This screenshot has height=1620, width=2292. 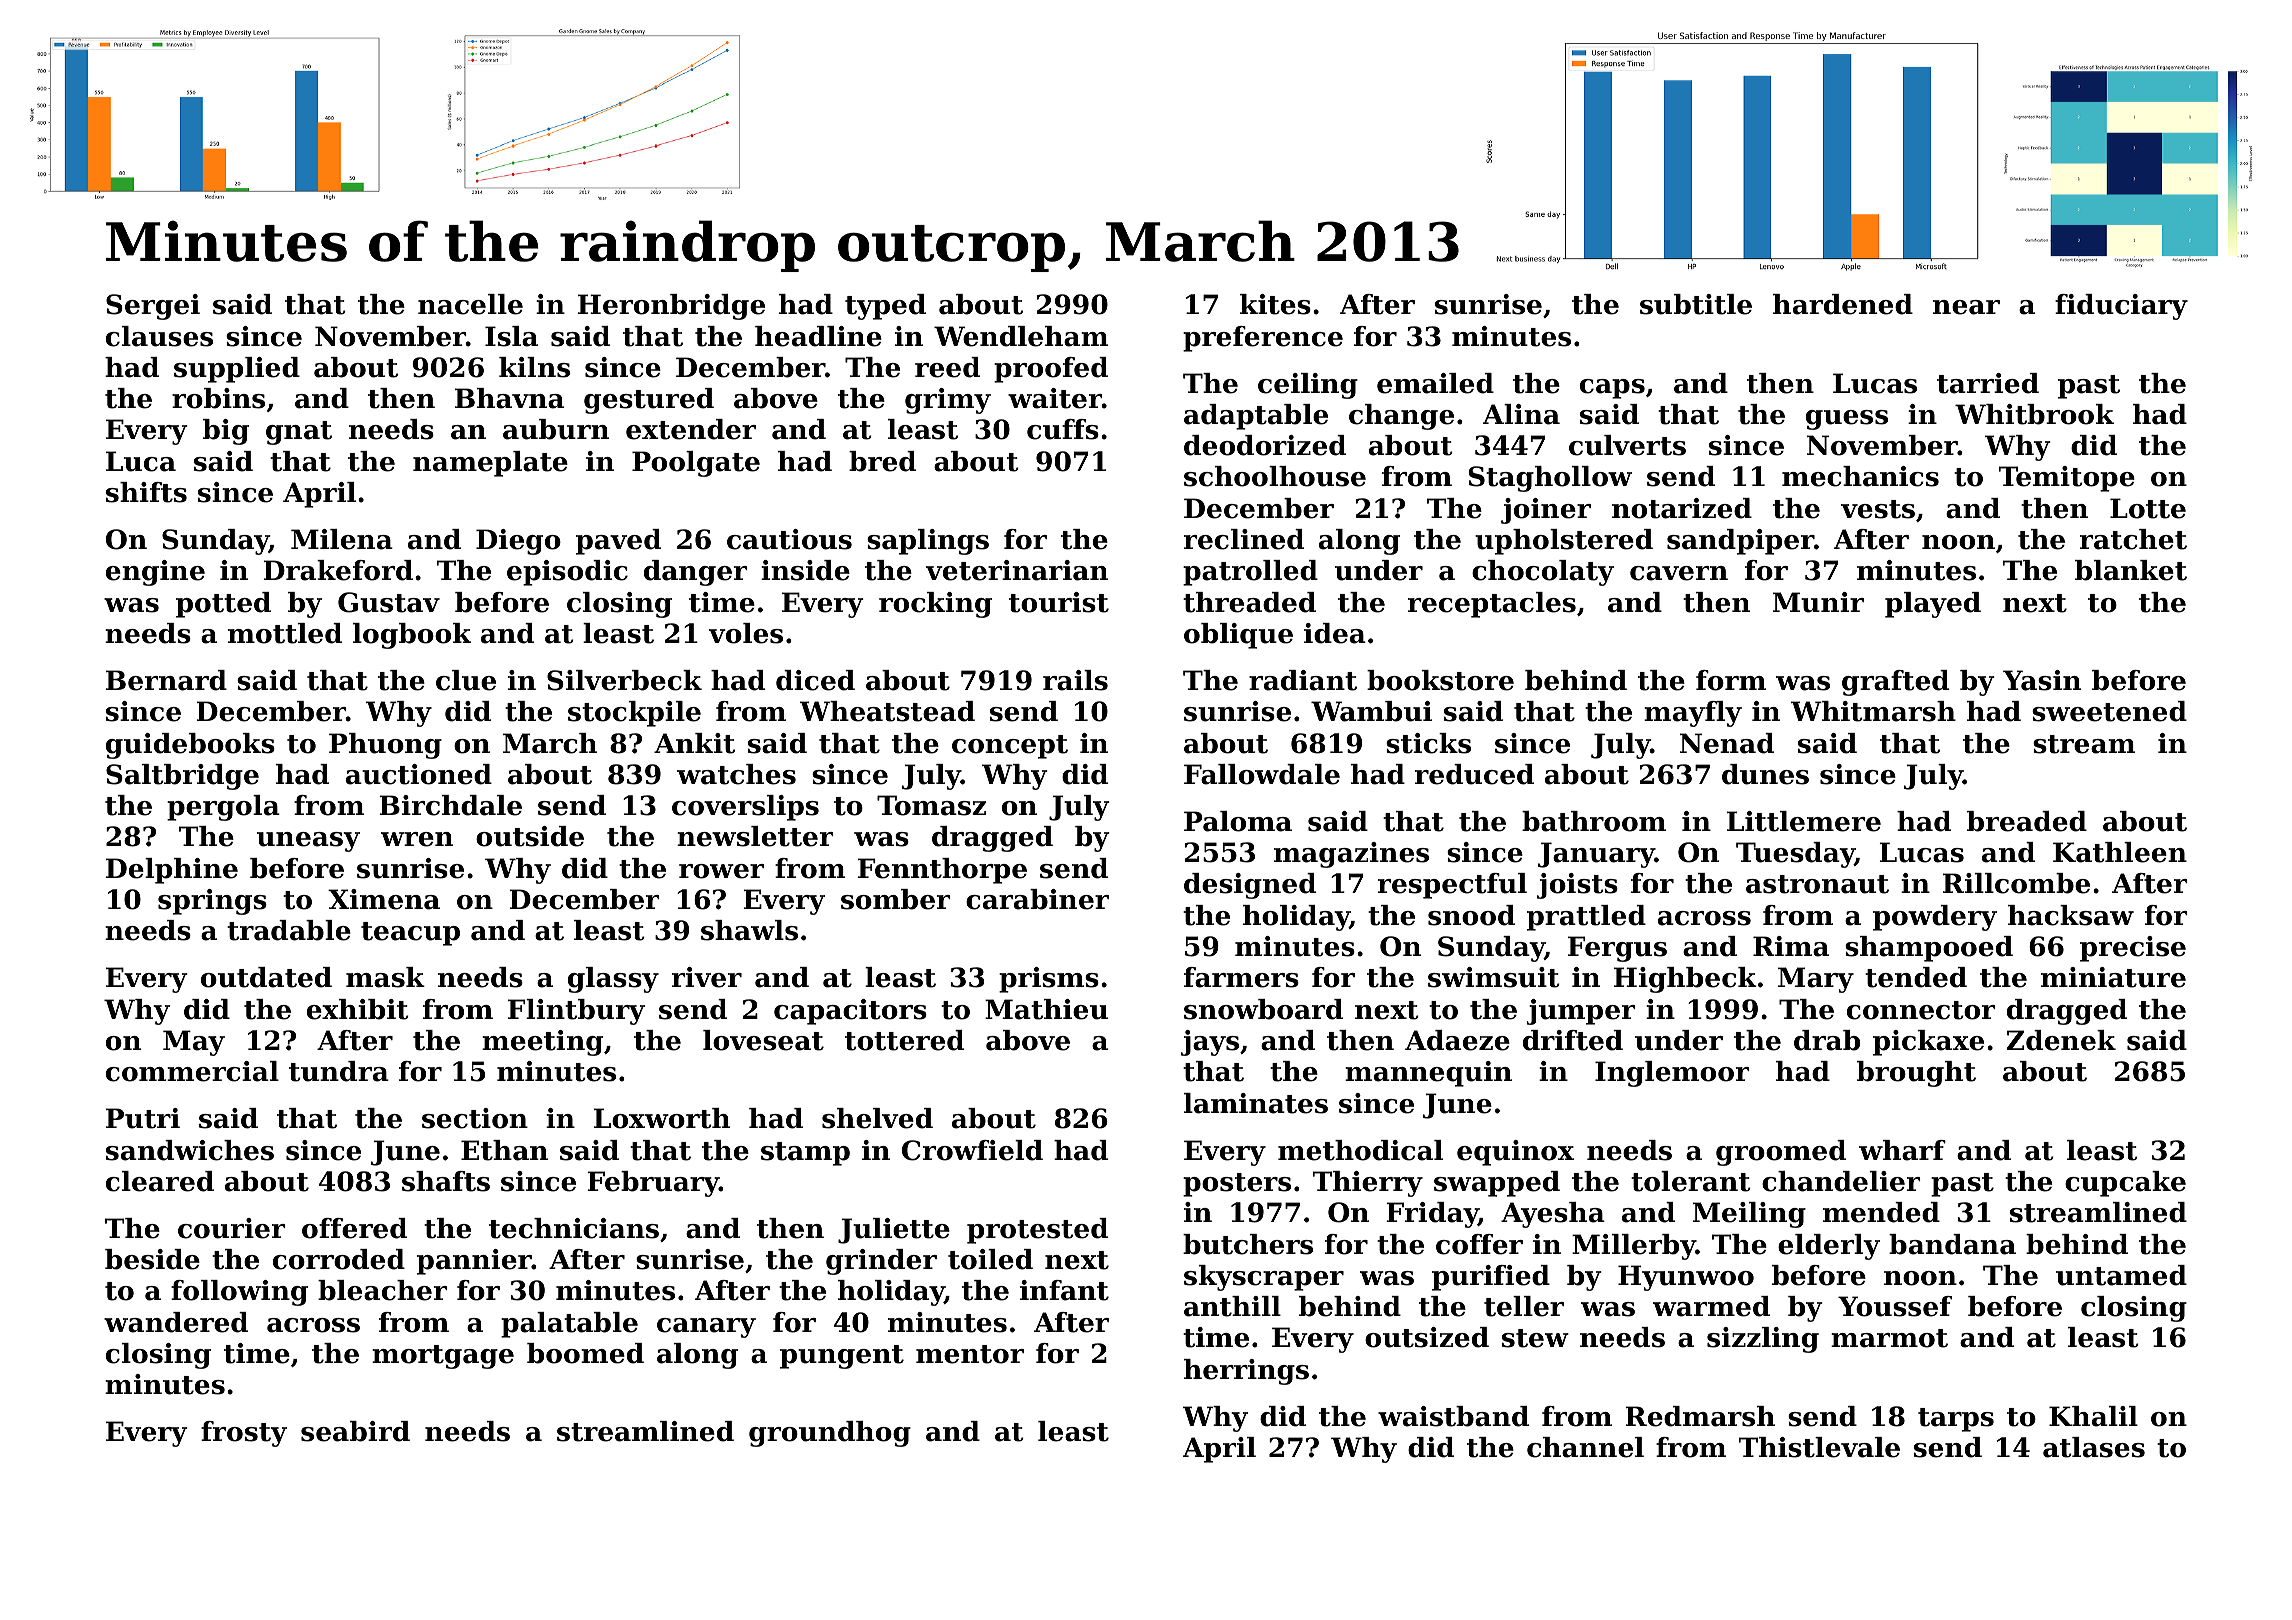 What do you see at coordinates (1573, 1040) in the screenshot?
I see `drifted` at bounding box center [1573, 1040].
